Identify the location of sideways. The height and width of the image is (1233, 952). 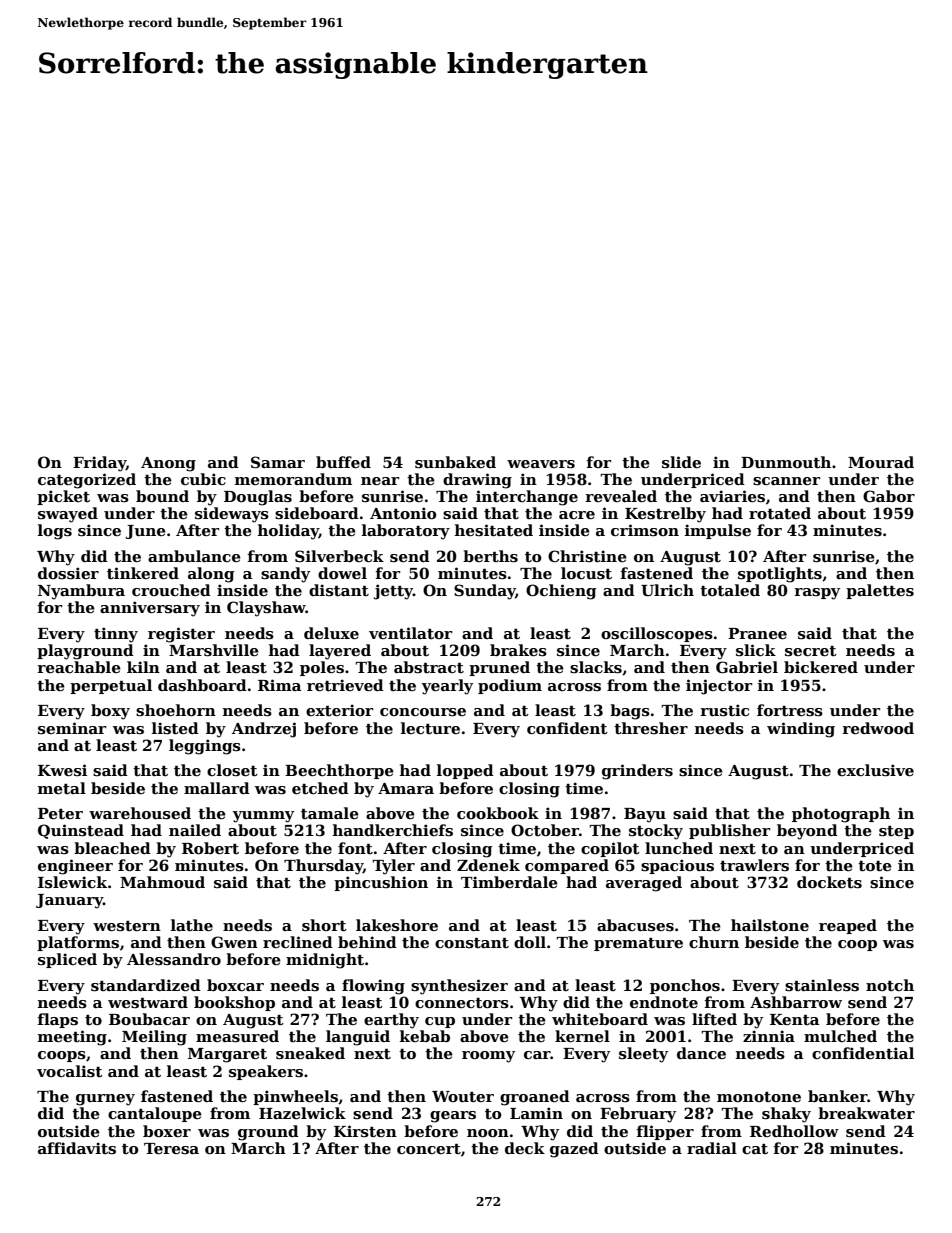
(232, 515).
